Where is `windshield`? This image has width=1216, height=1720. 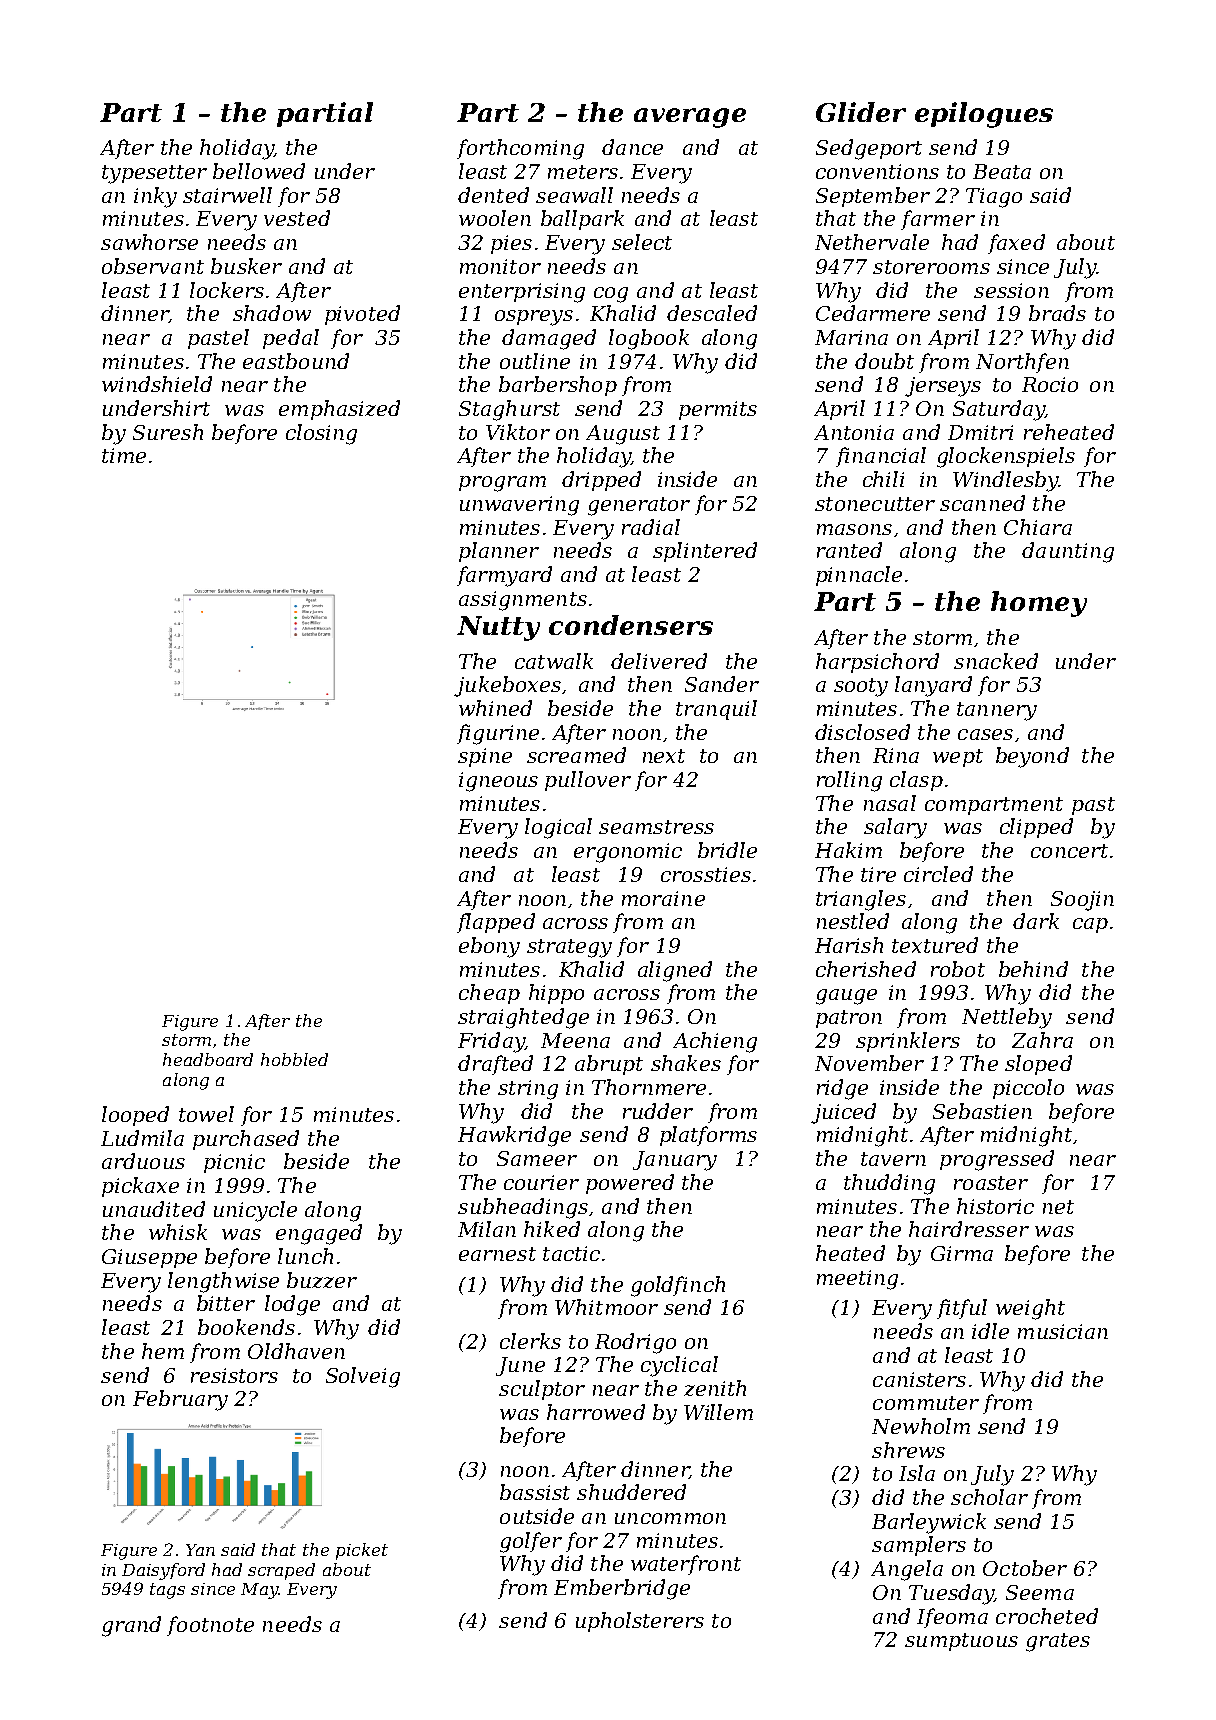 windshield is located at coordinates (157, 384).
